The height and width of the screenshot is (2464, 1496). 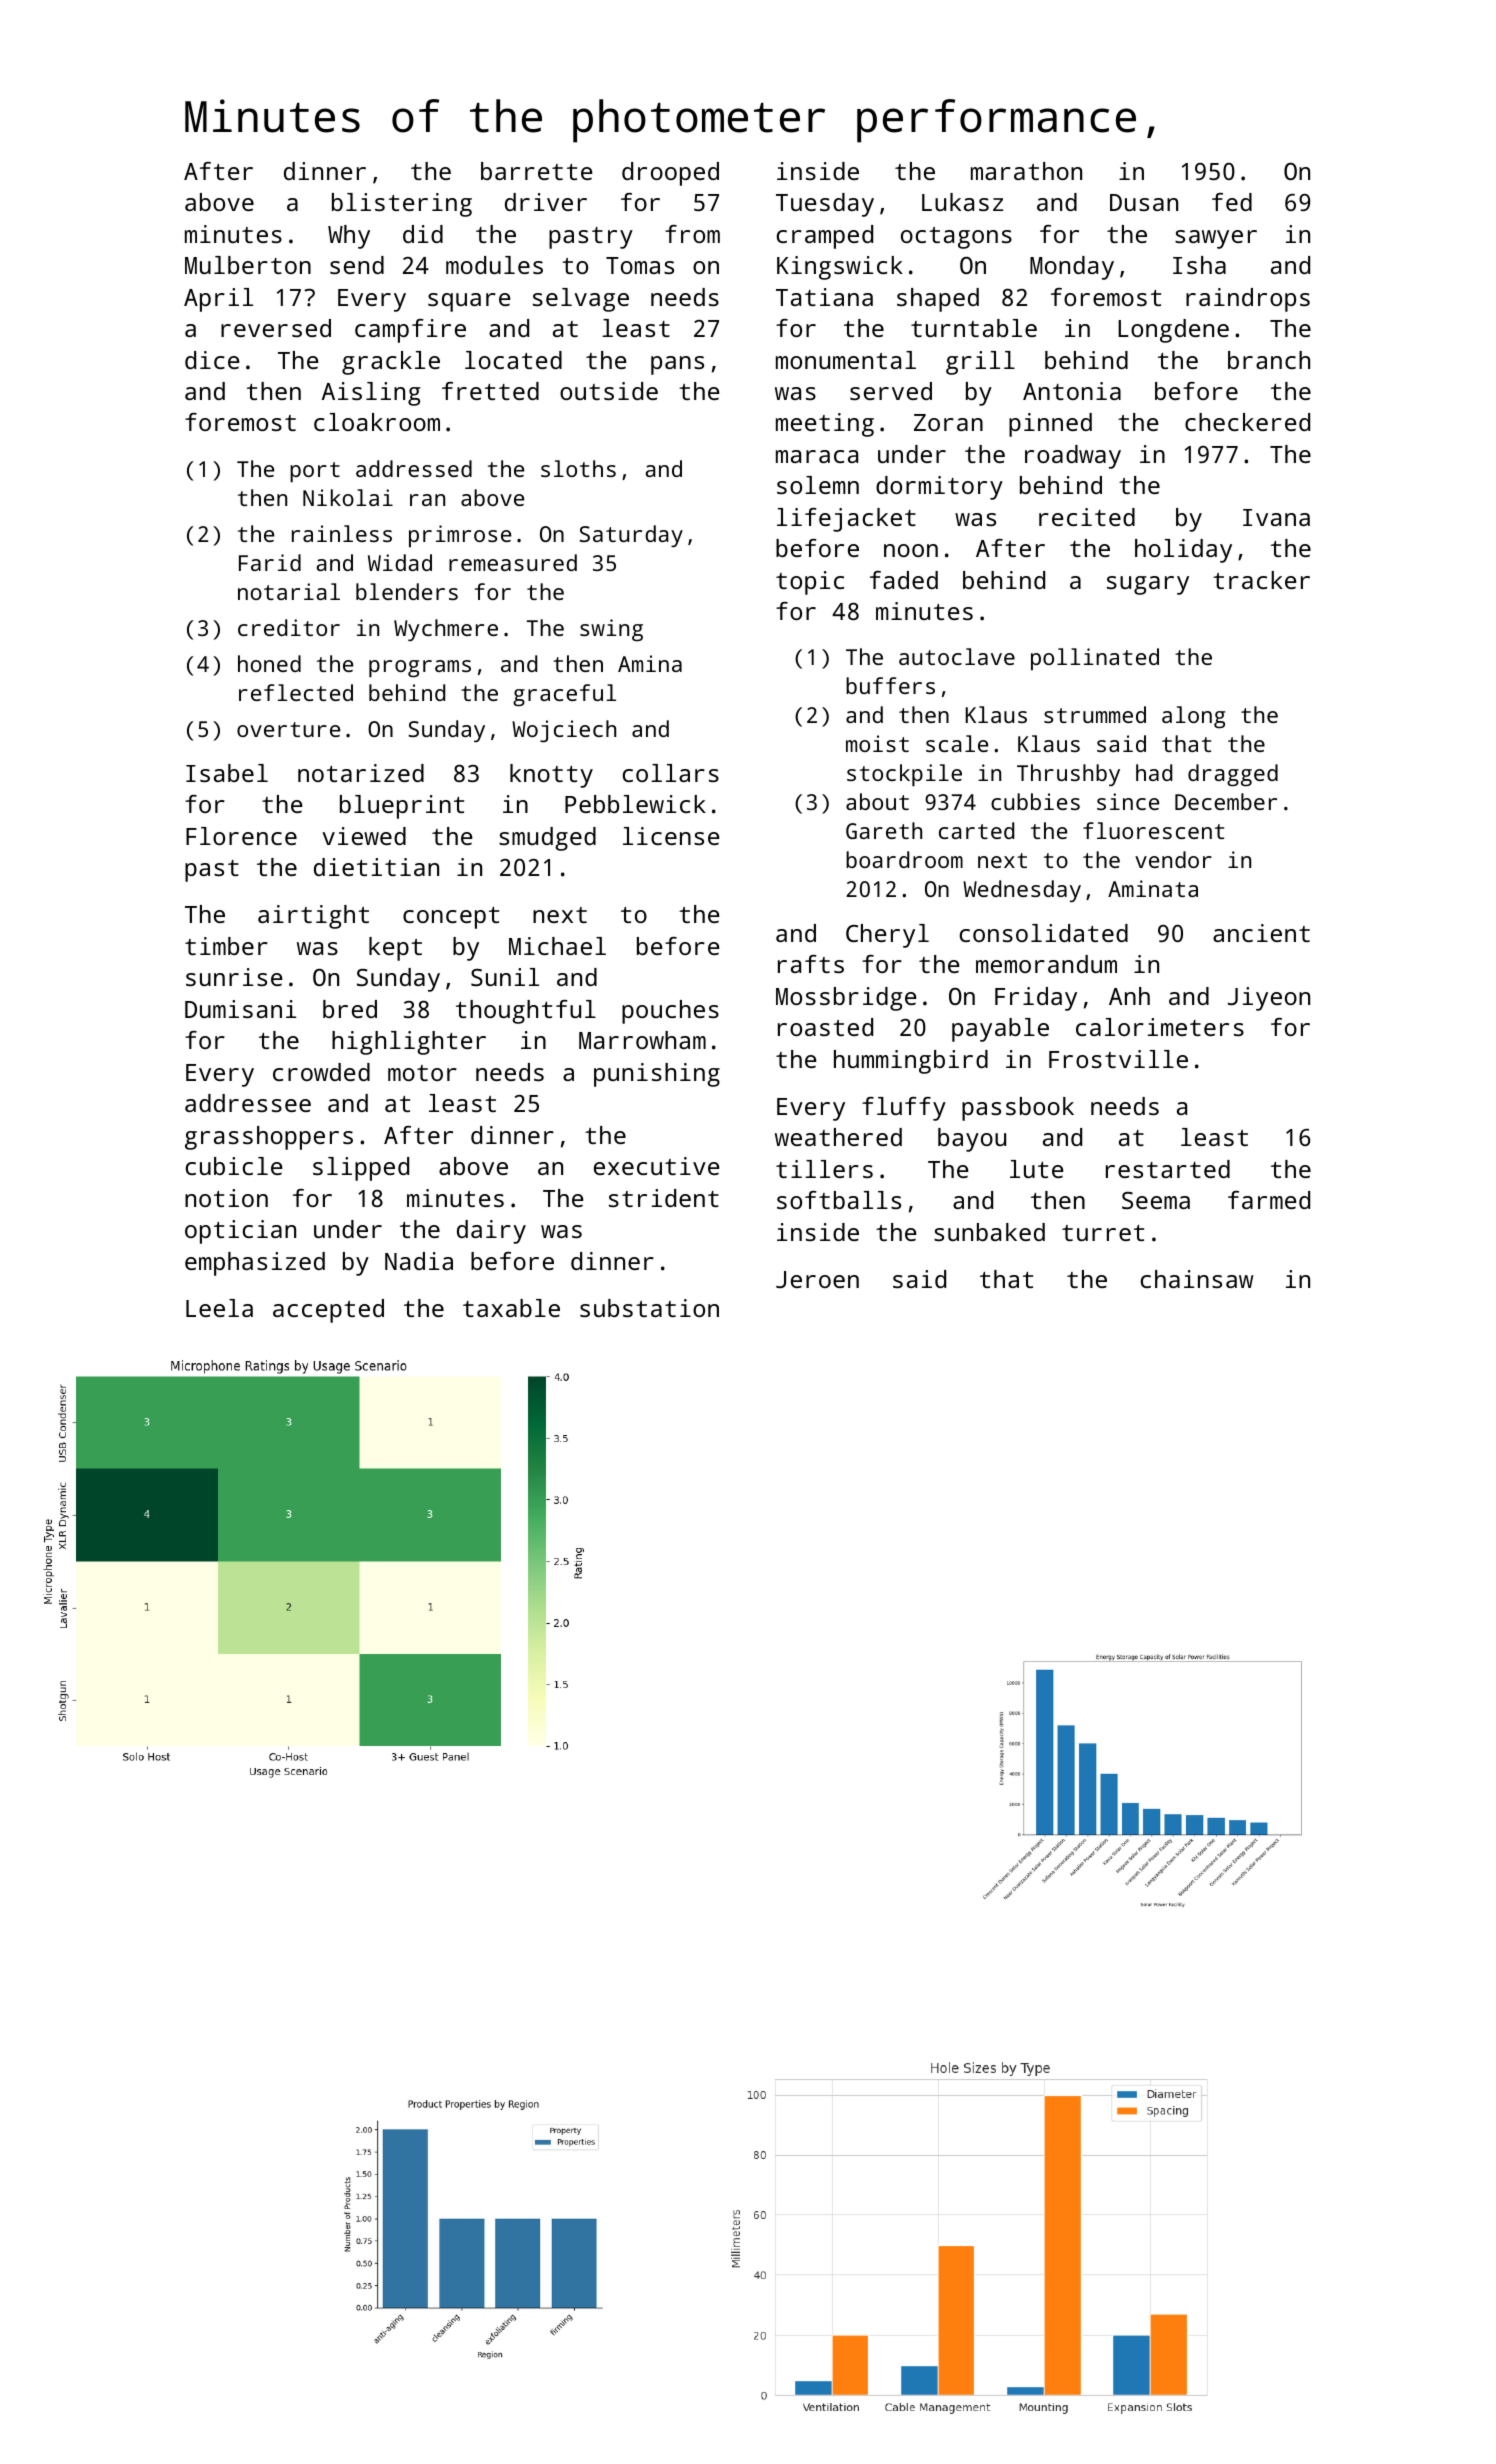 I want to click on ancient, so click(x=1261, y=933).
